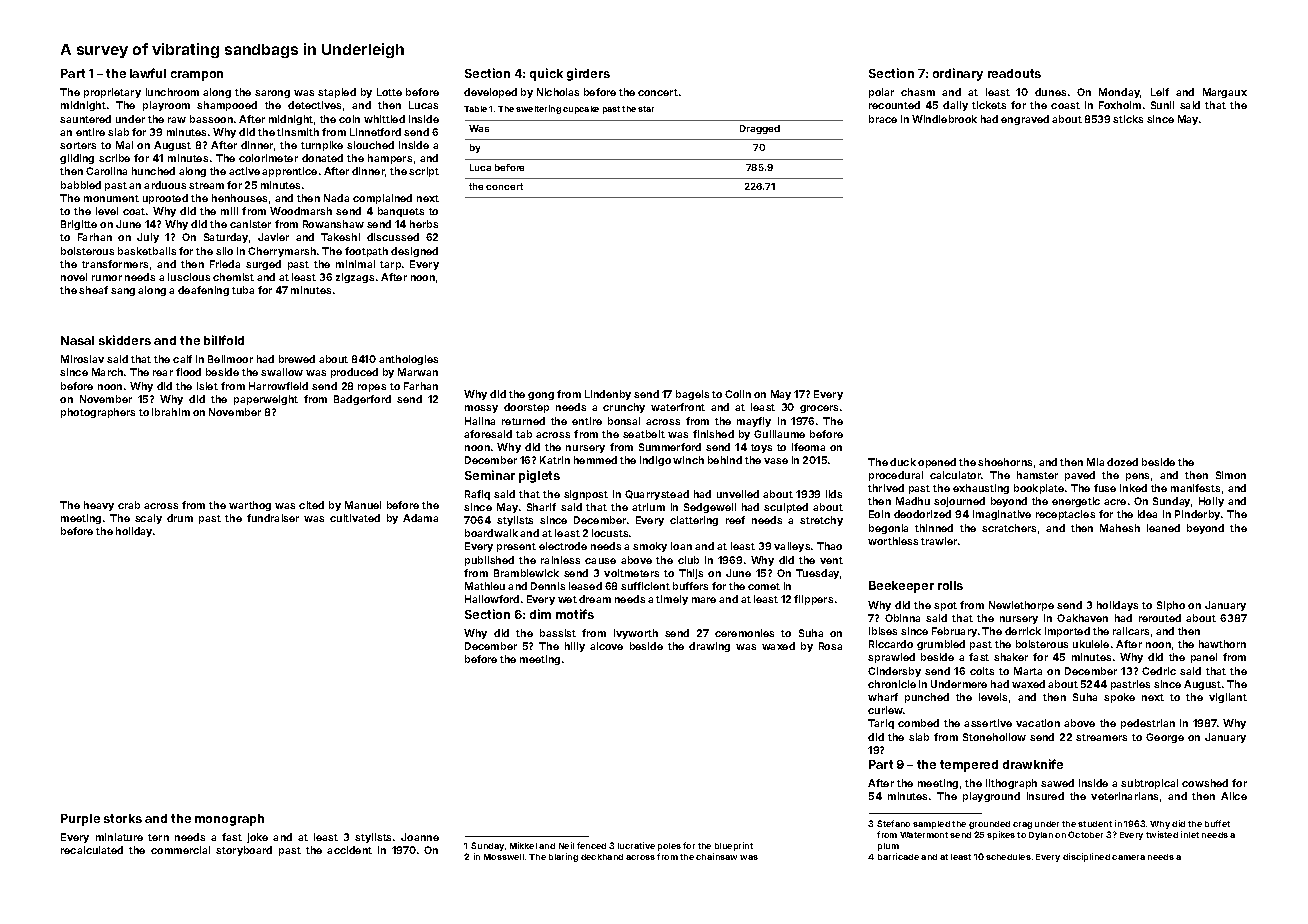  What do you see at coordinates (107, 372) in the document?
I see `March` at bounding box center [107, 372].
